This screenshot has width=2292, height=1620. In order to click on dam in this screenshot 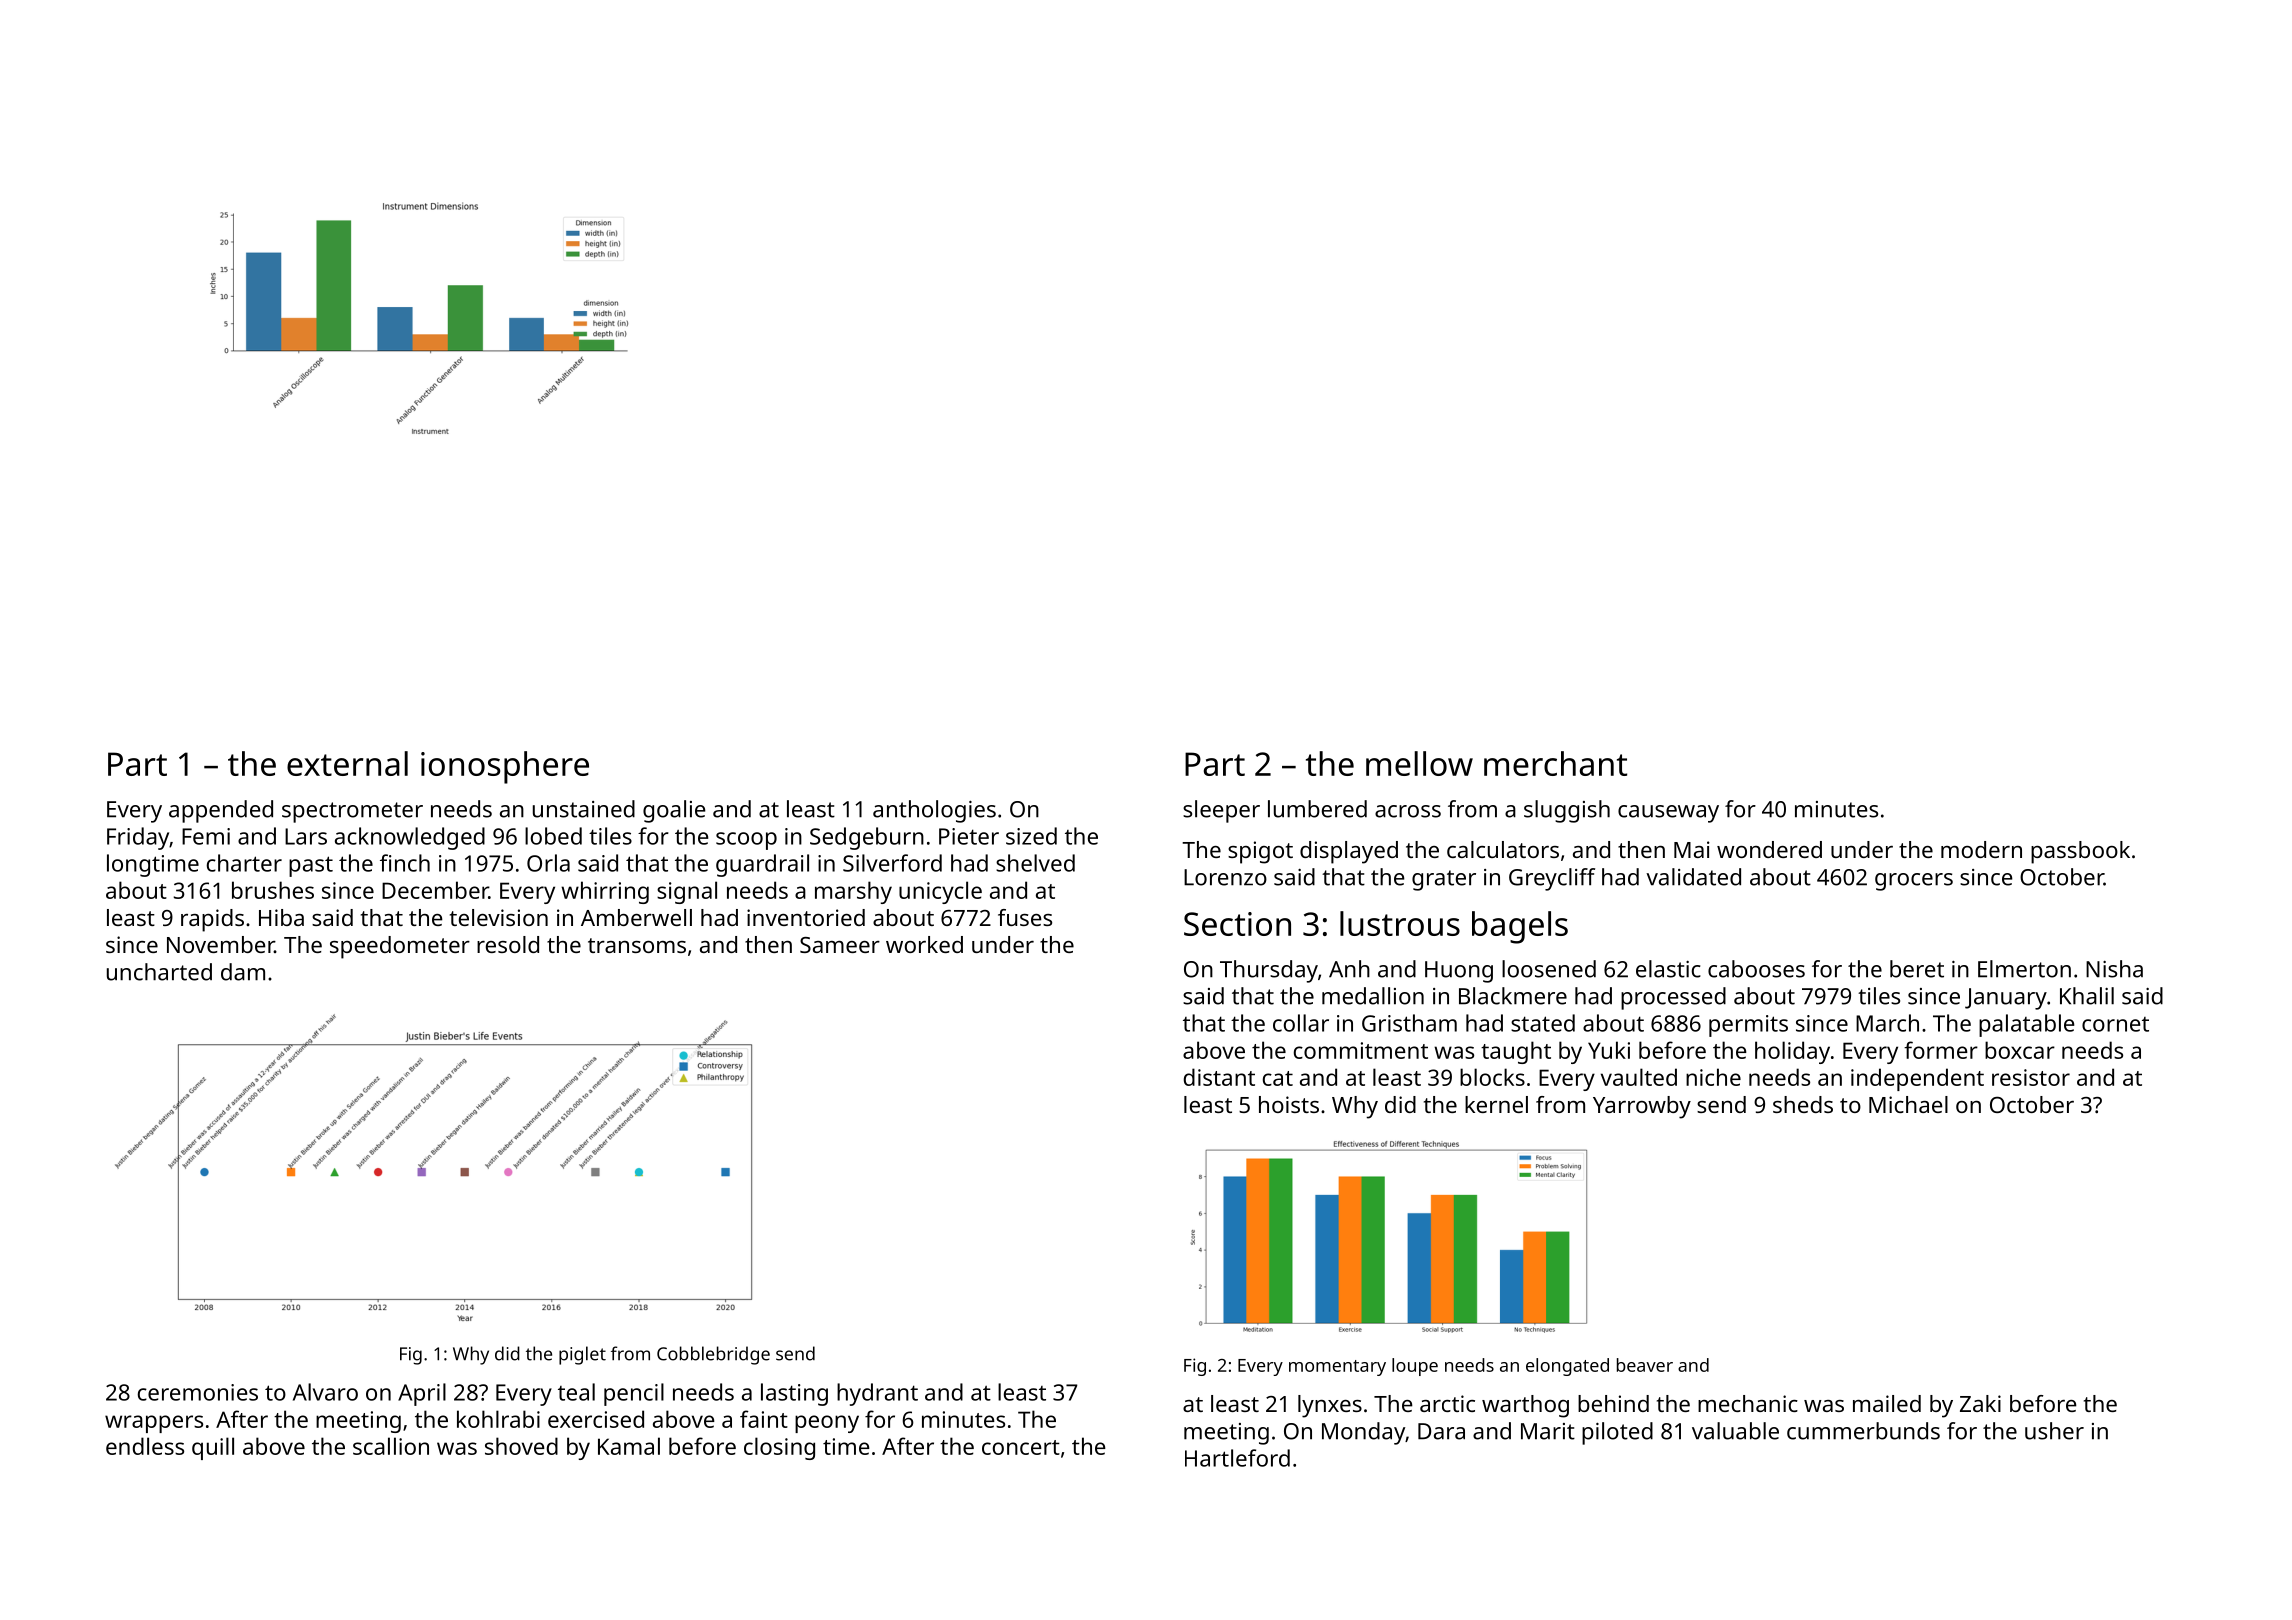, I will do `click(243, 972)`.
